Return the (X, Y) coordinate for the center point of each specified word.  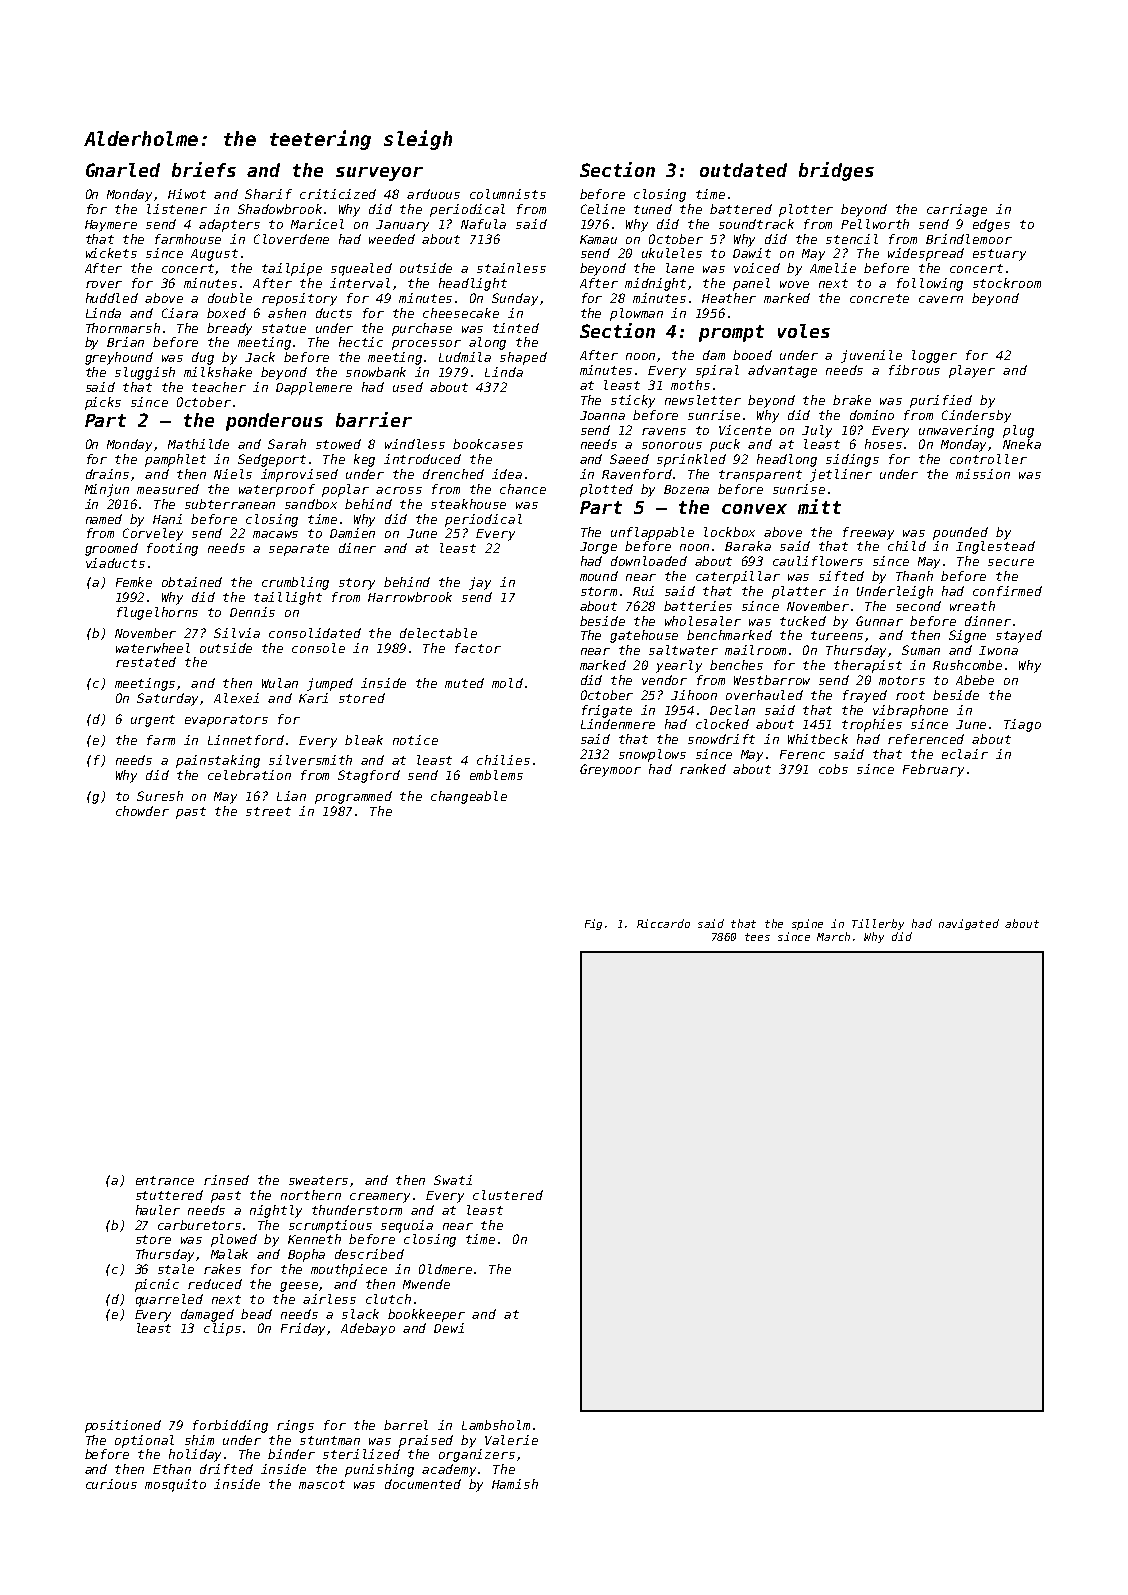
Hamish (515, 1484)
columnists (508, 194)
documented (423, 1484)
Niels (233, 474)
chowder (142, 811)
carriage (957, 210)
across (399, 490)
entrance (165, 1180)
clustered (508, 1195)
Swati (453, 1180)
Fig (593, 924)
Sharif (268, 194)
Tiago (1022, 725)
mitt (819, 506)
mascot (322, 1484)
